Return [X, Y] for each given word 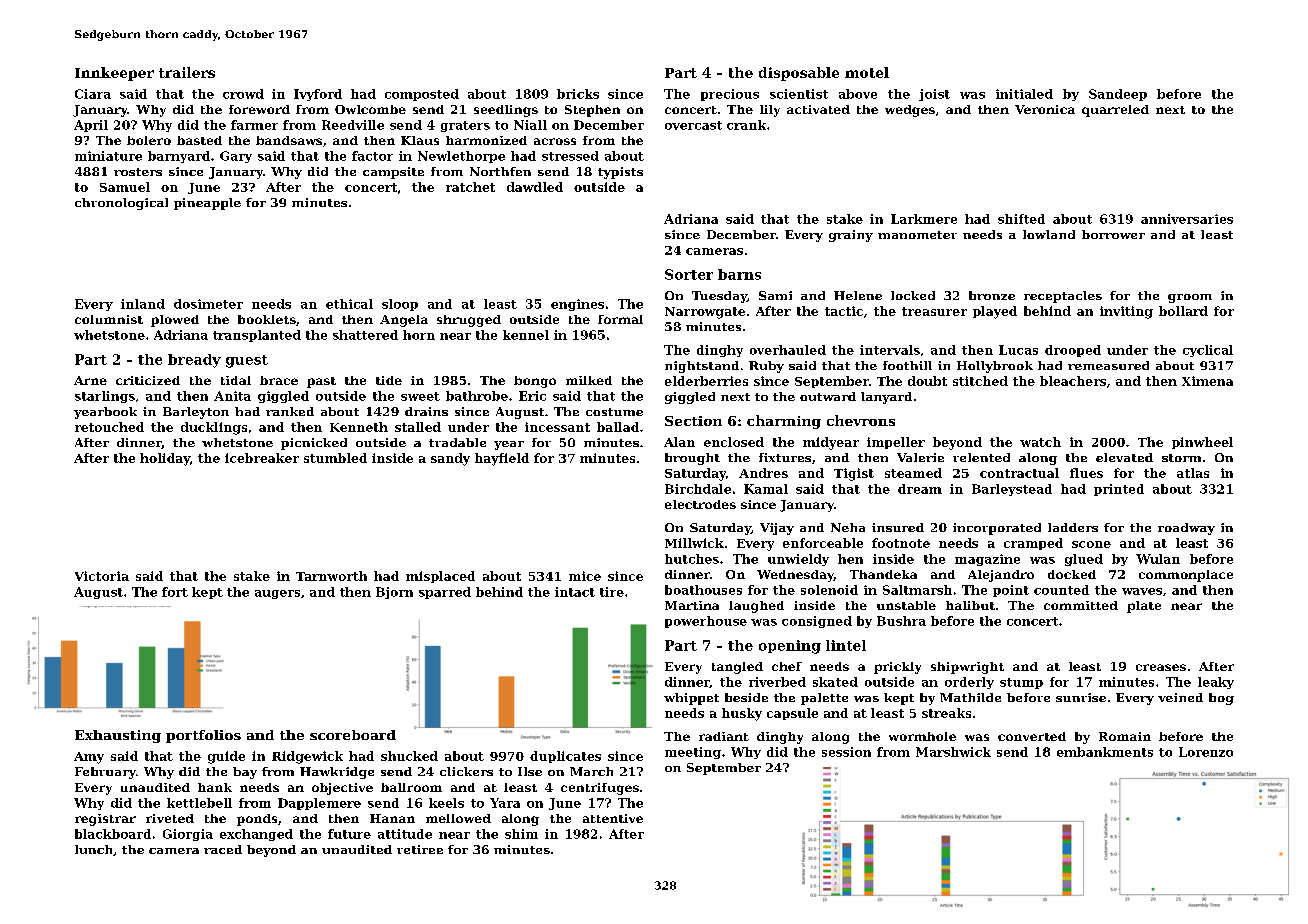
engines [577, 305]
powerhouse [706, 622]
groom [1190, 298]
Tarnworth [331, 576]
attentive [613, 818]
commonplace [1186, 576]
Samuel [125, 187]
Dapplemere [319, 804]
